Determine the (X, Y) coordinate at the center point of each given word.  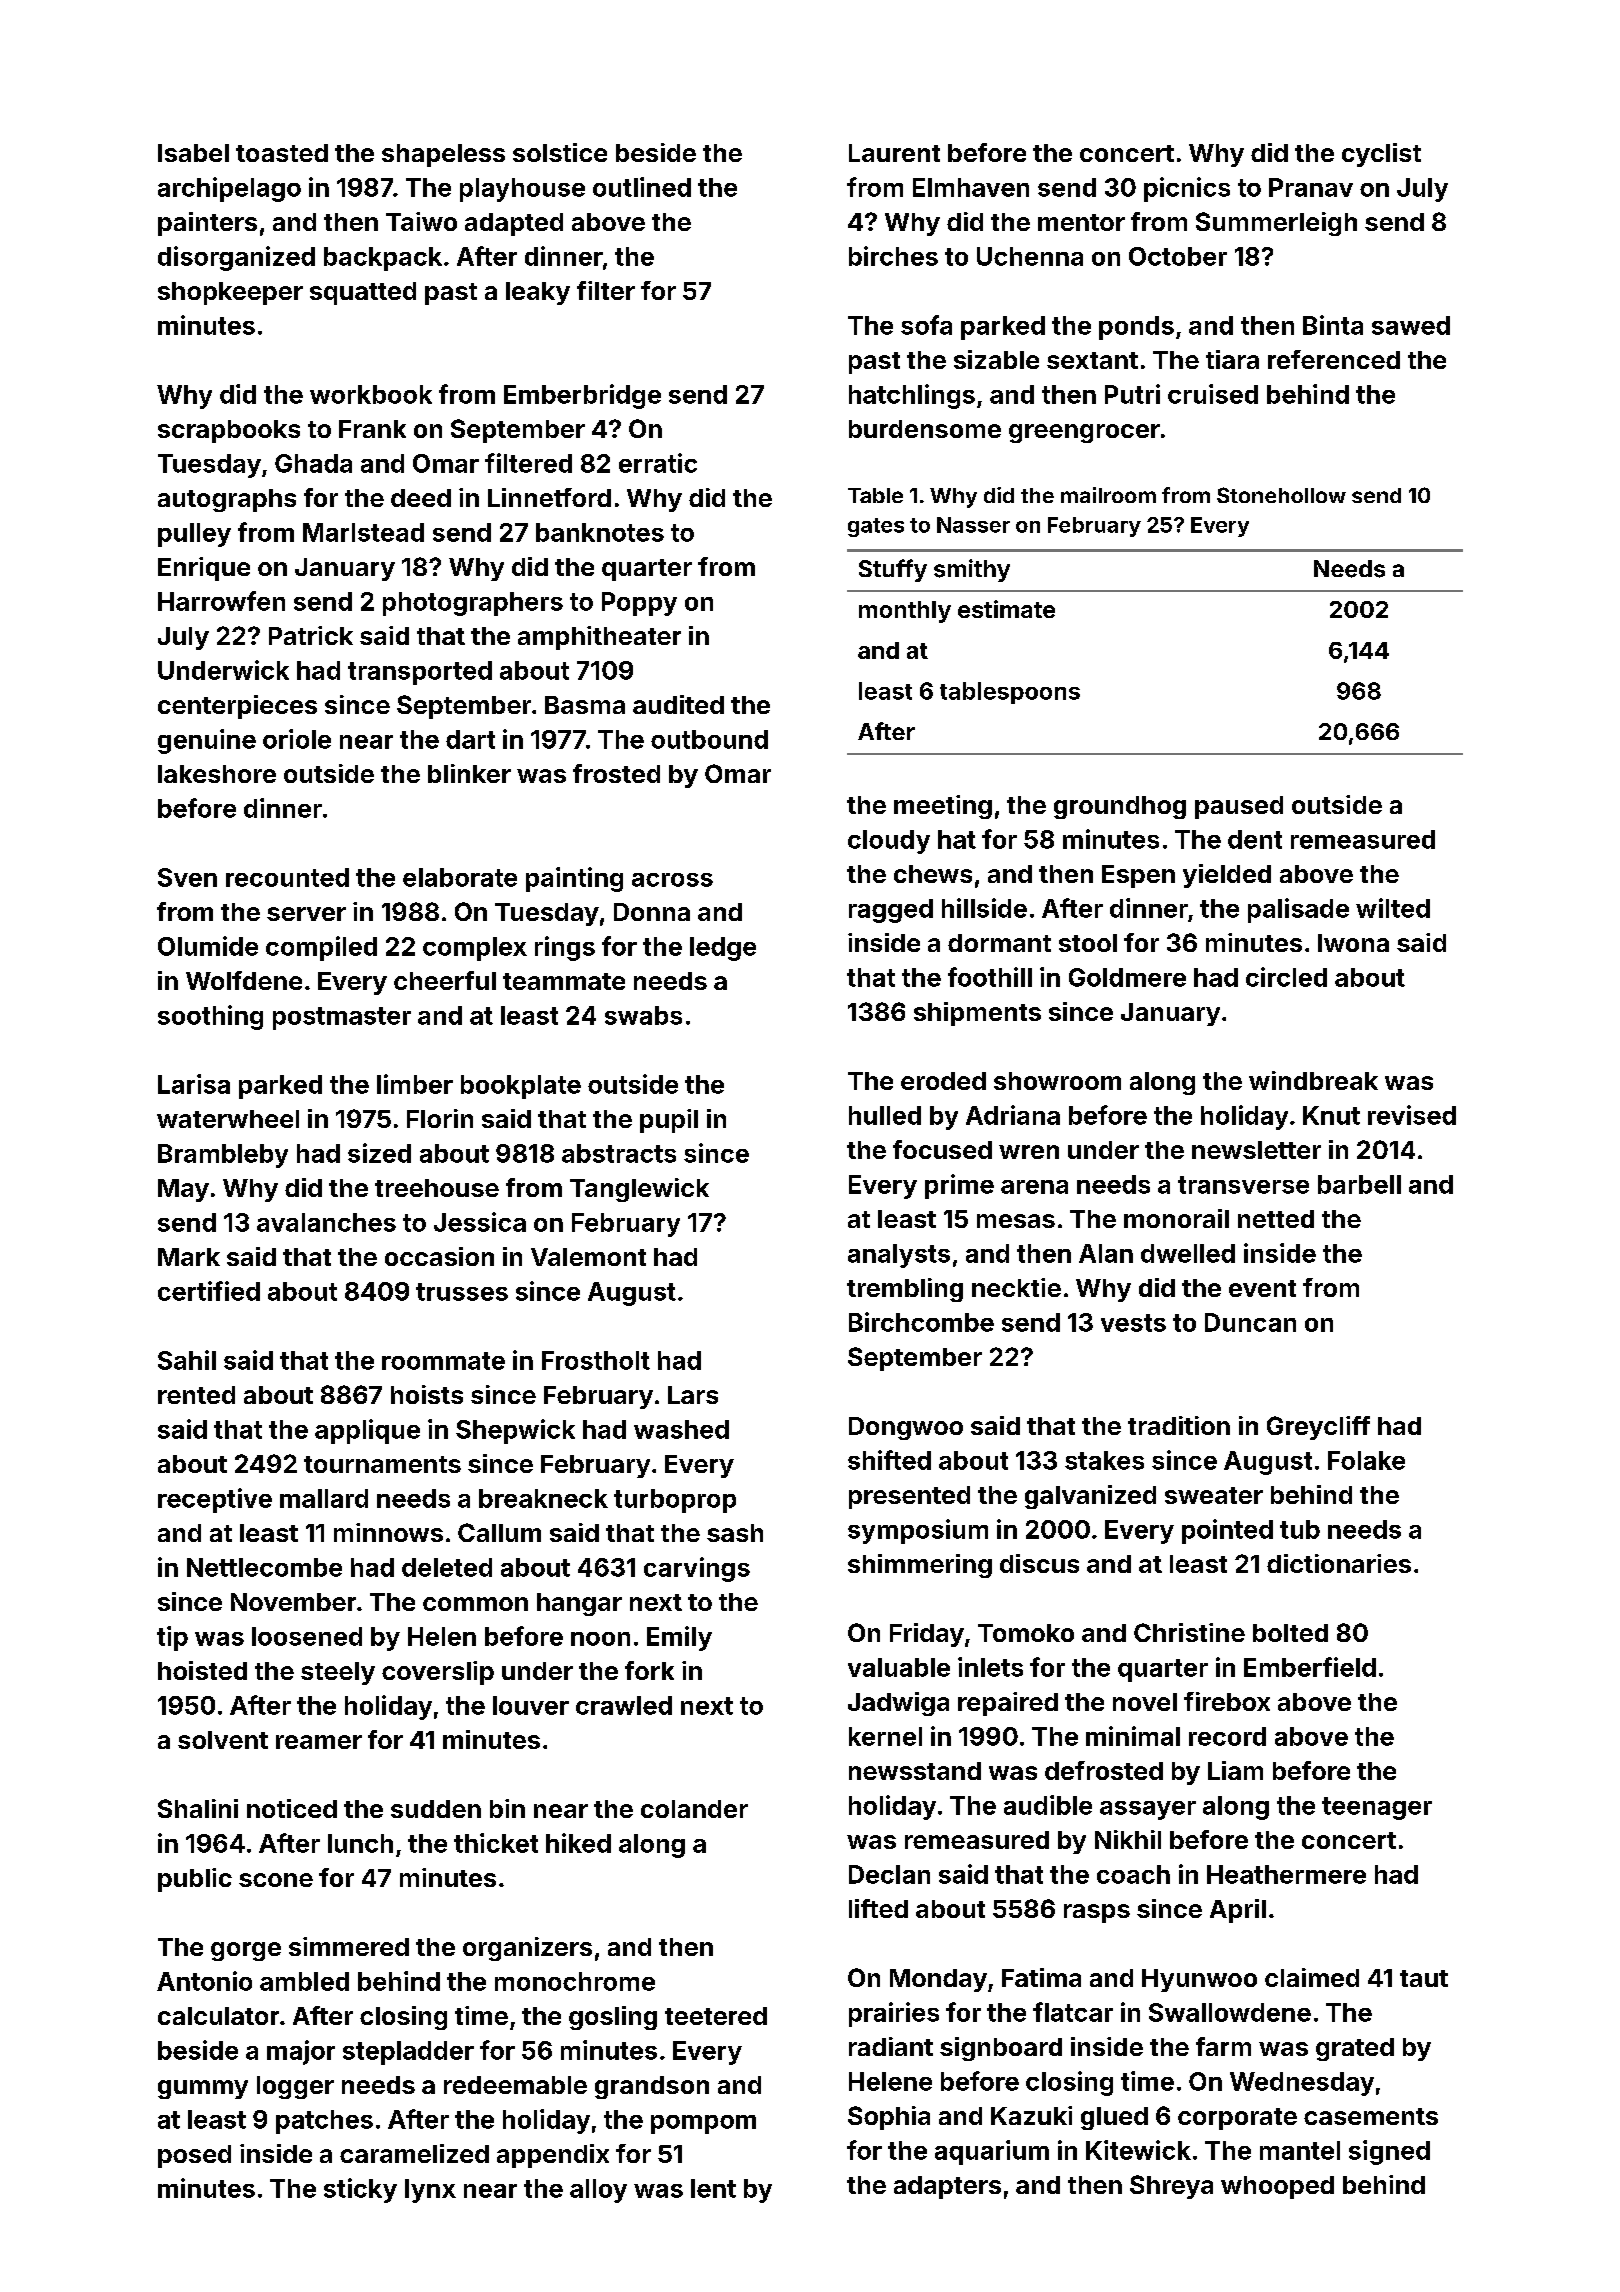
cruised (1213, 394)
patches (324, 2122)
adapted (514, 224)
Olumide (208, 946)
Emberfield (1310, 1667)
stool (1088, 943)
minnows (388, 1532)
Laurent (894, 153)
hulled (885, 1115)
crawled (624, 1705)
